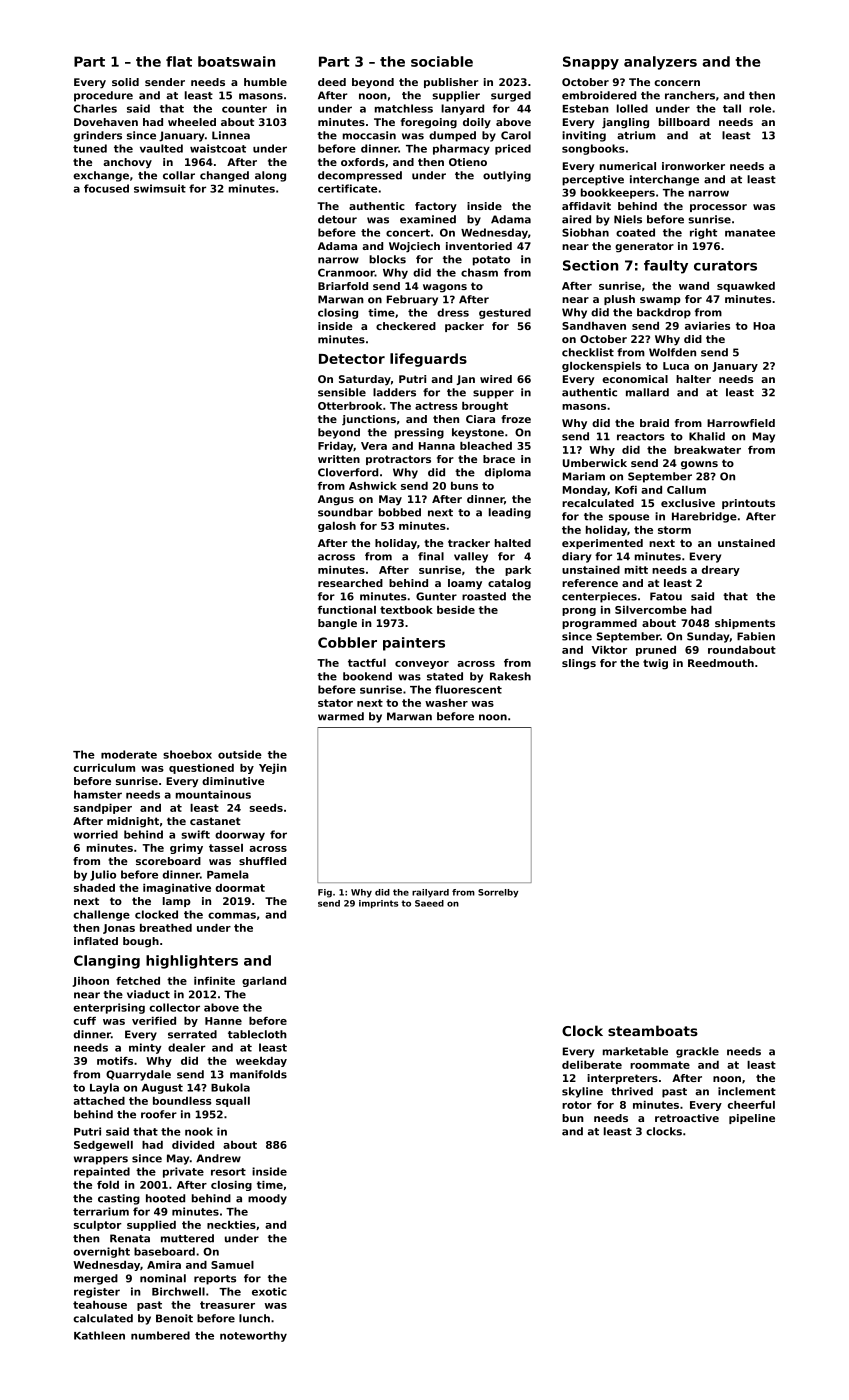 This screenshot has width=849, height=1400. Describe the element at coordinates (240, 754) in the screenshot. I see `outside` at that location.
